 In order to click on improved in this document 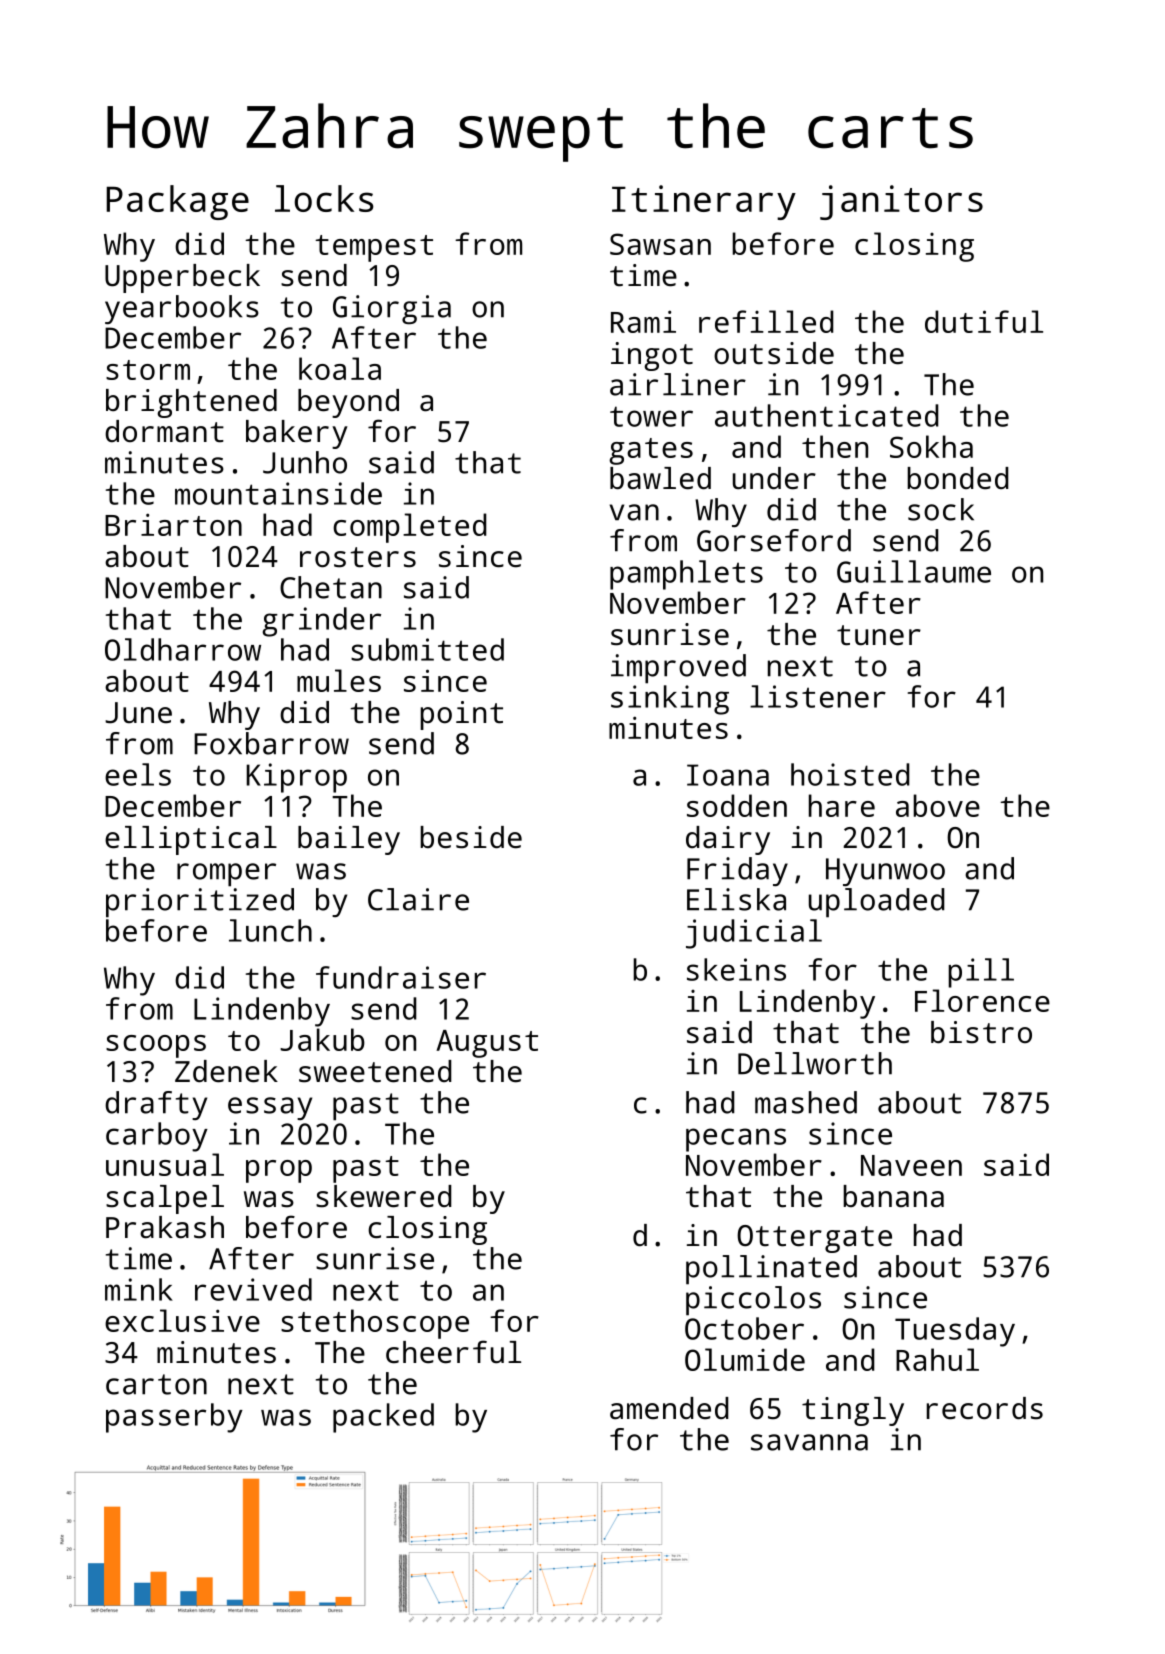, I will do `click(678, 669)`.
